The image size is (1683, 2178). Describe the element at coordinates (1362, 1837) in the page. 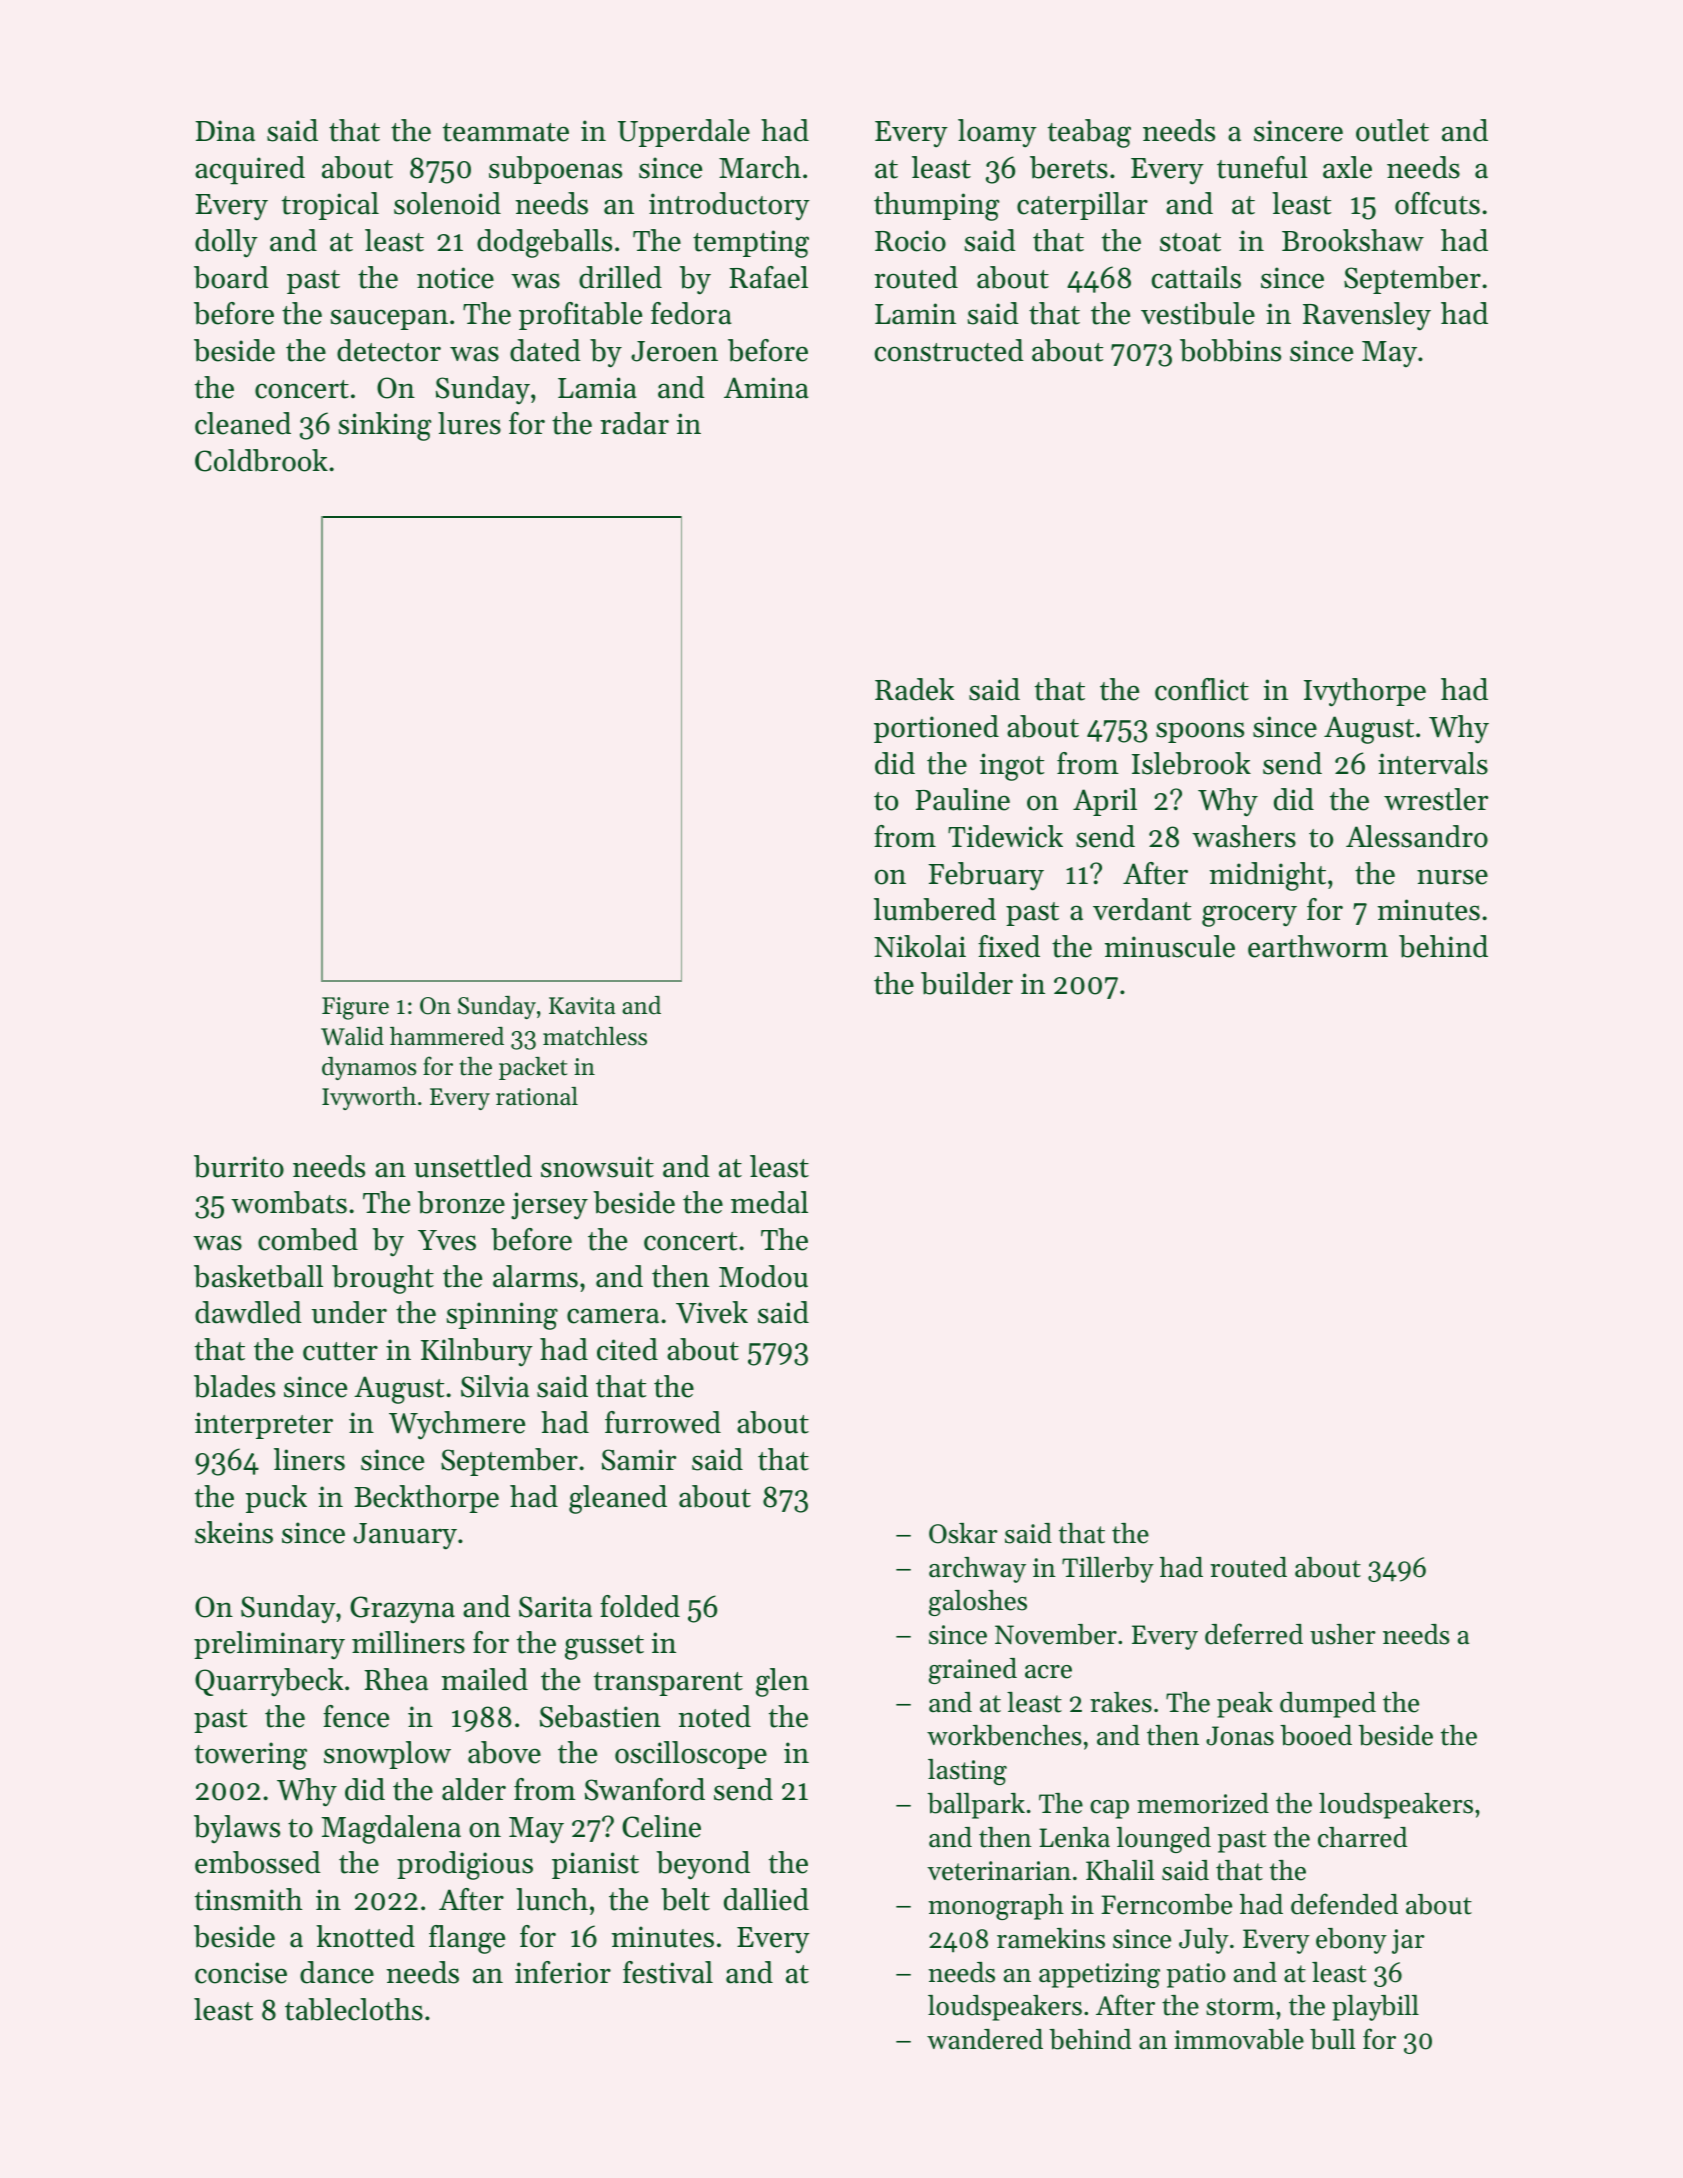

I see `charred` at that location.
